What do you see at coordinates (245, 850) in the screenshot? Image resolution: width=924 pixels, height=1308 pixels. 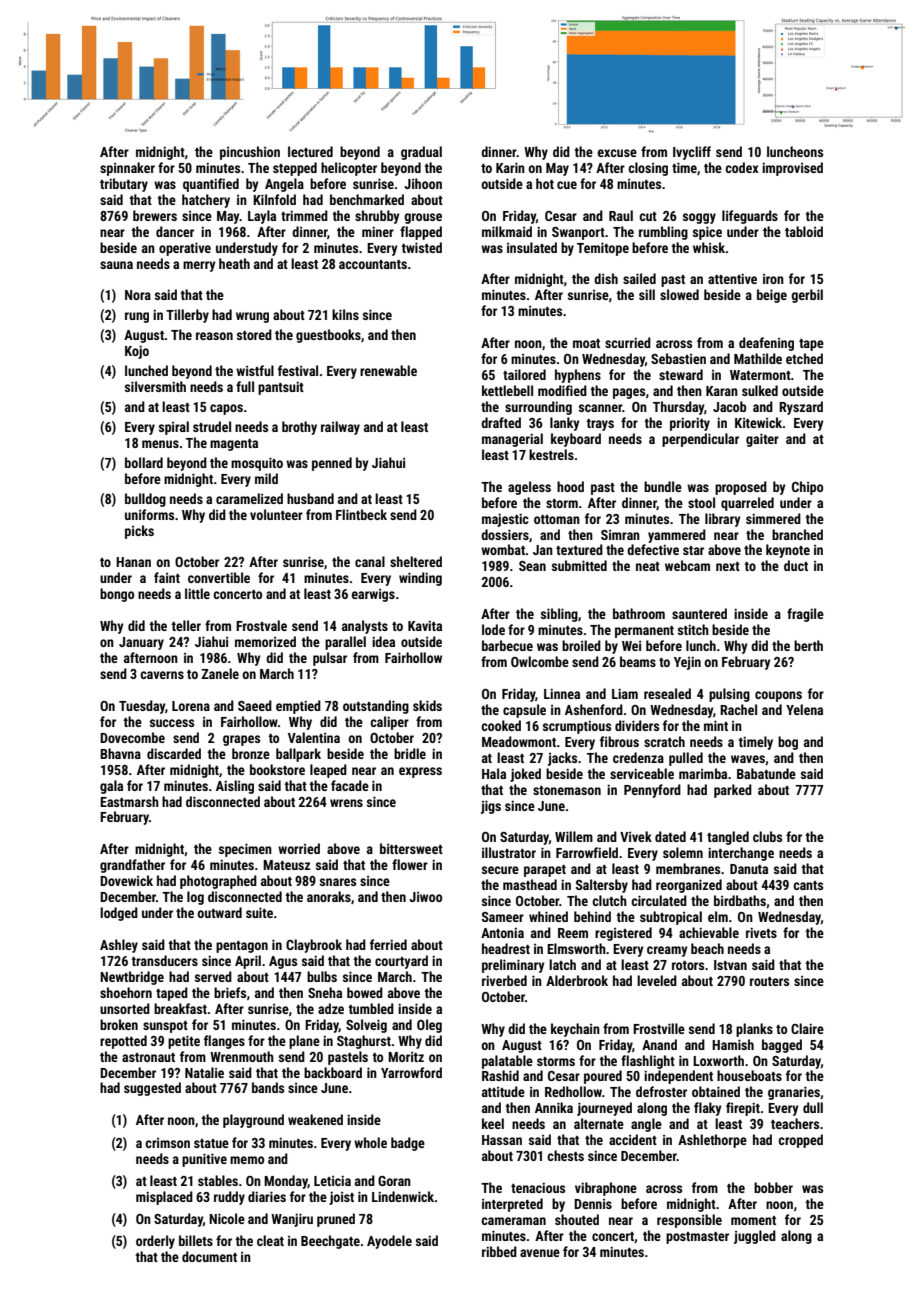 I see `specimen` at bounding box center [245, 850].
